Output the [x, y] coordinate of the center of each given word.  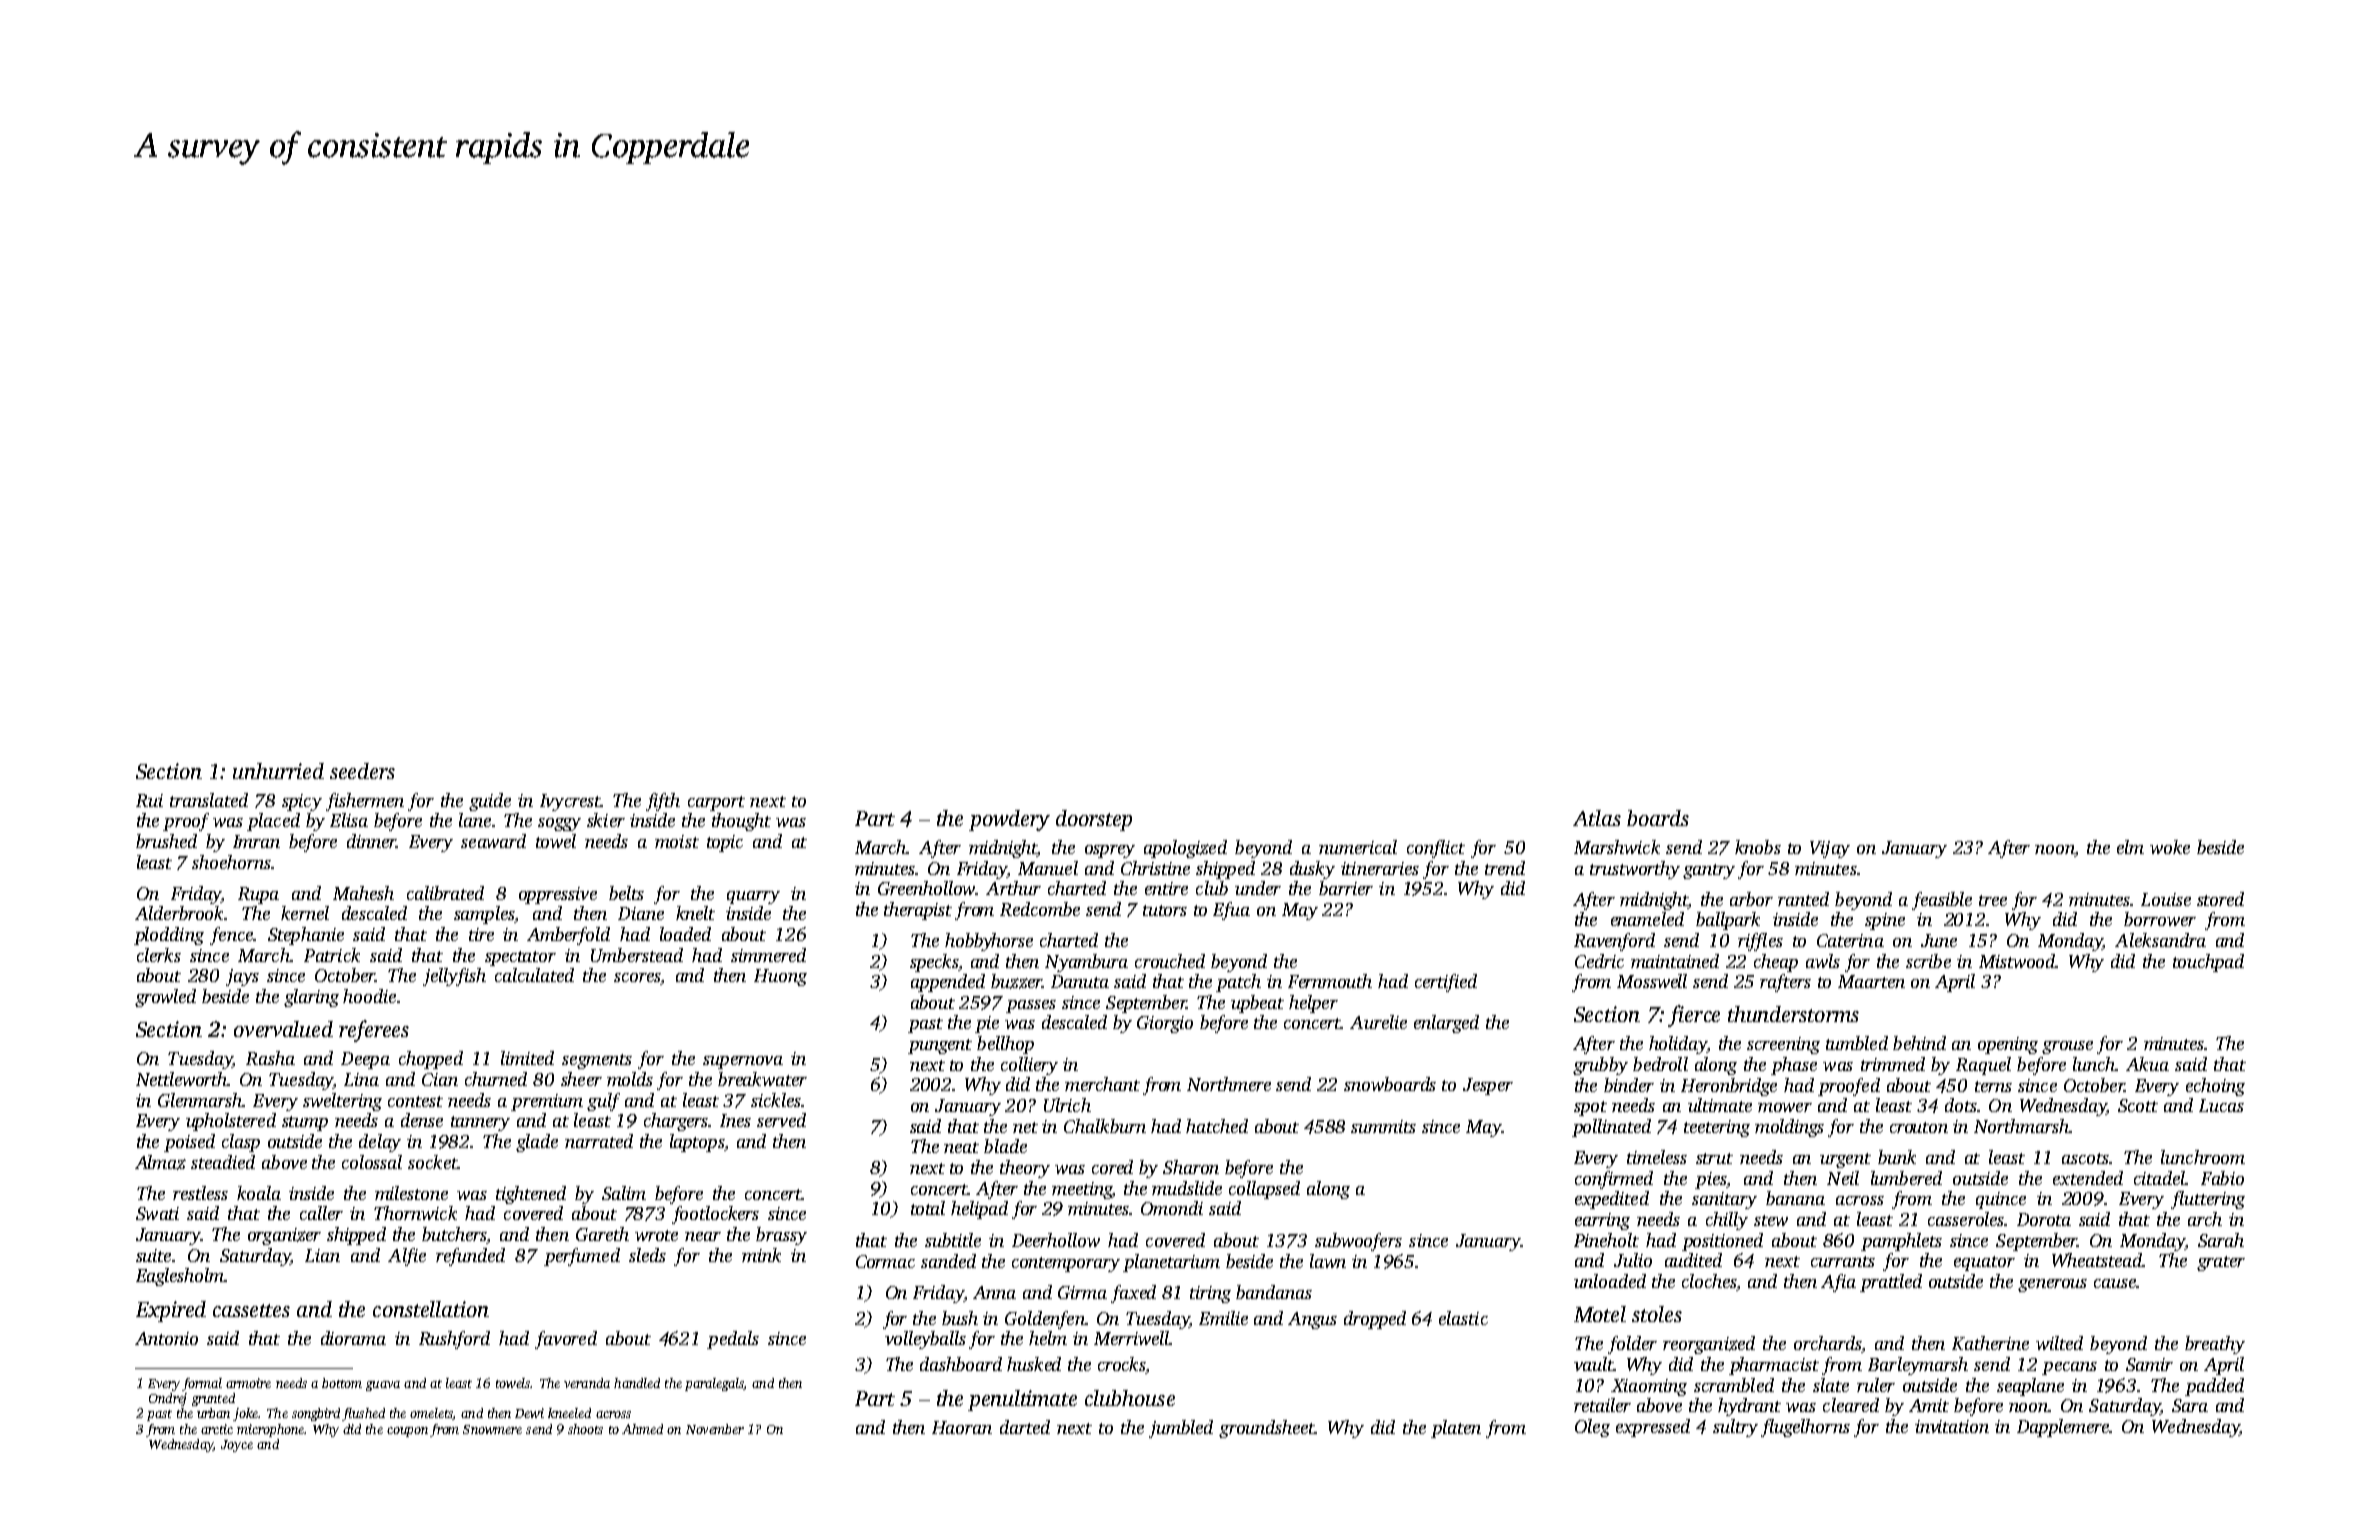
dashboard [961, 1364]
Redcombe [1040, 909]
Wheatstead [2097, 1260]
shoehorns [231, 862]
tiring [1210, 1294]
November [715, 1429]
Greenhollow [927, 888]
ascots [2085, 1158]
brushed [166, 841]
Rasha [270, 1058]
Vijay [1830, 849]
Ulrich [1067, 1105]
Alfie [407, 1257]
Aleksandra [2160, 940]
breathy [2215, 1345]
